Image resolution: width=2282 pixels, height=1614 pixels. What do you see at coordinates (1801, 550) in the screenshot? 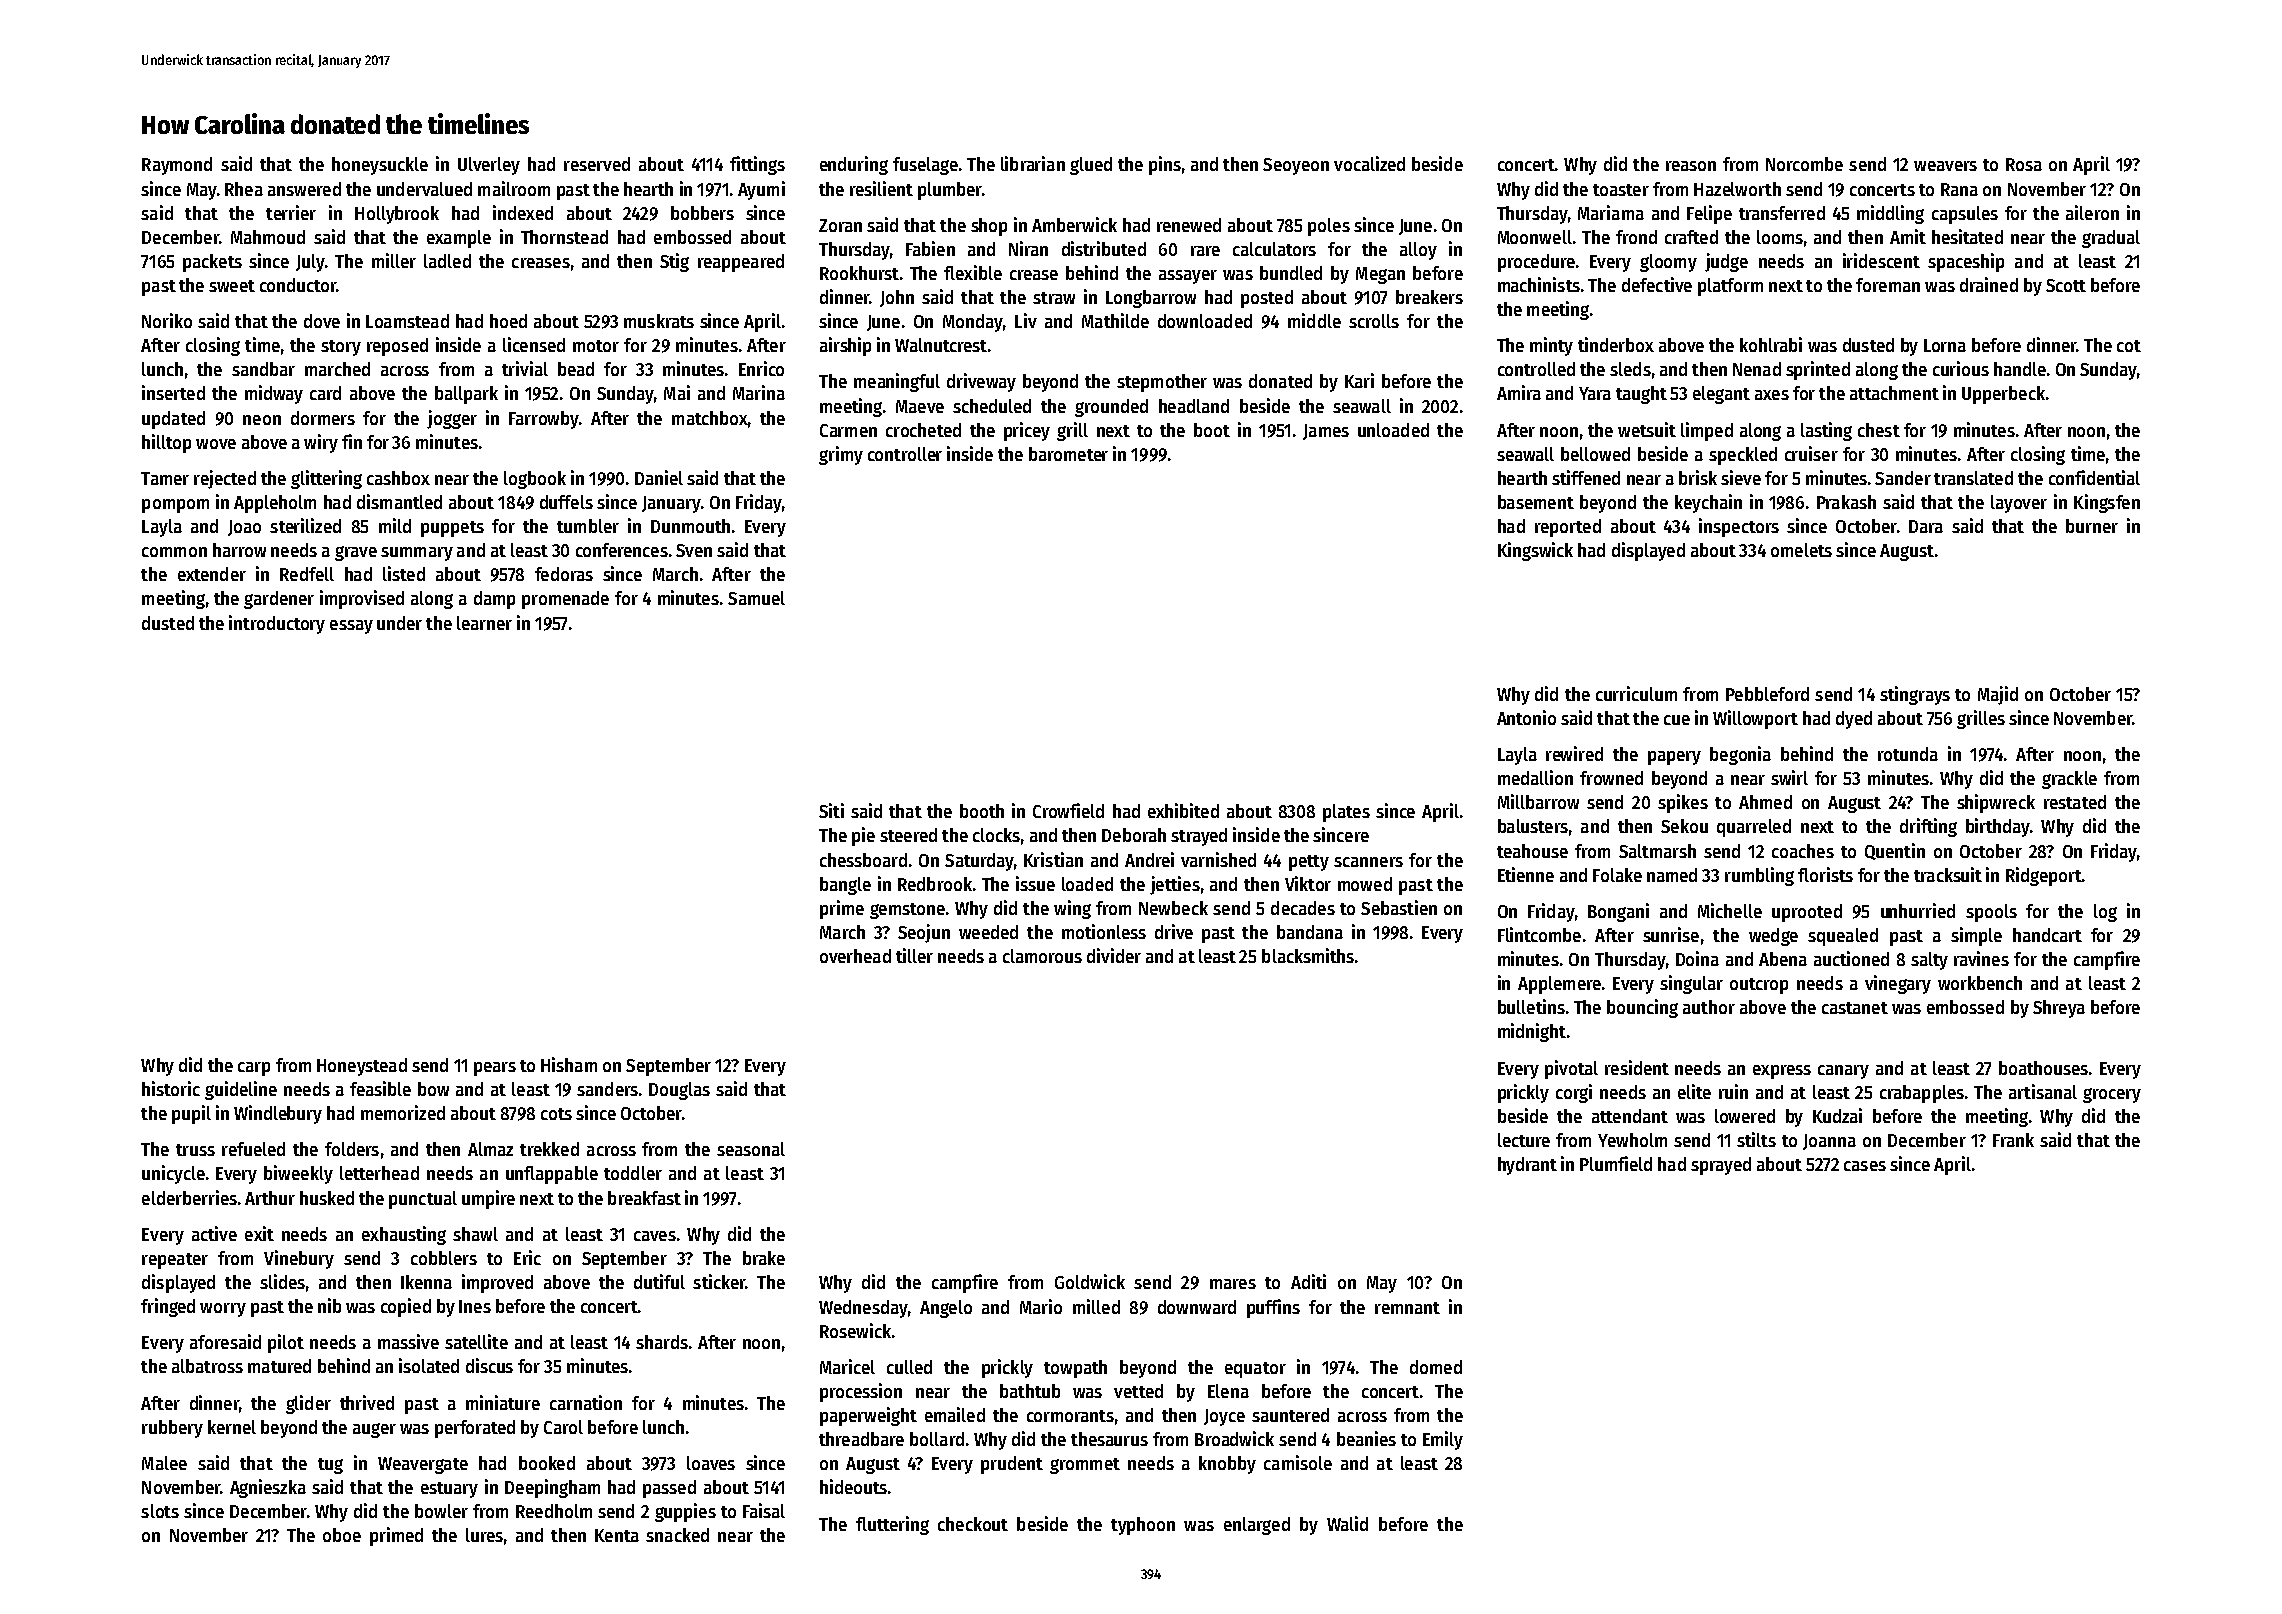
I see `omelets` at bounding box center [1801, 550].
